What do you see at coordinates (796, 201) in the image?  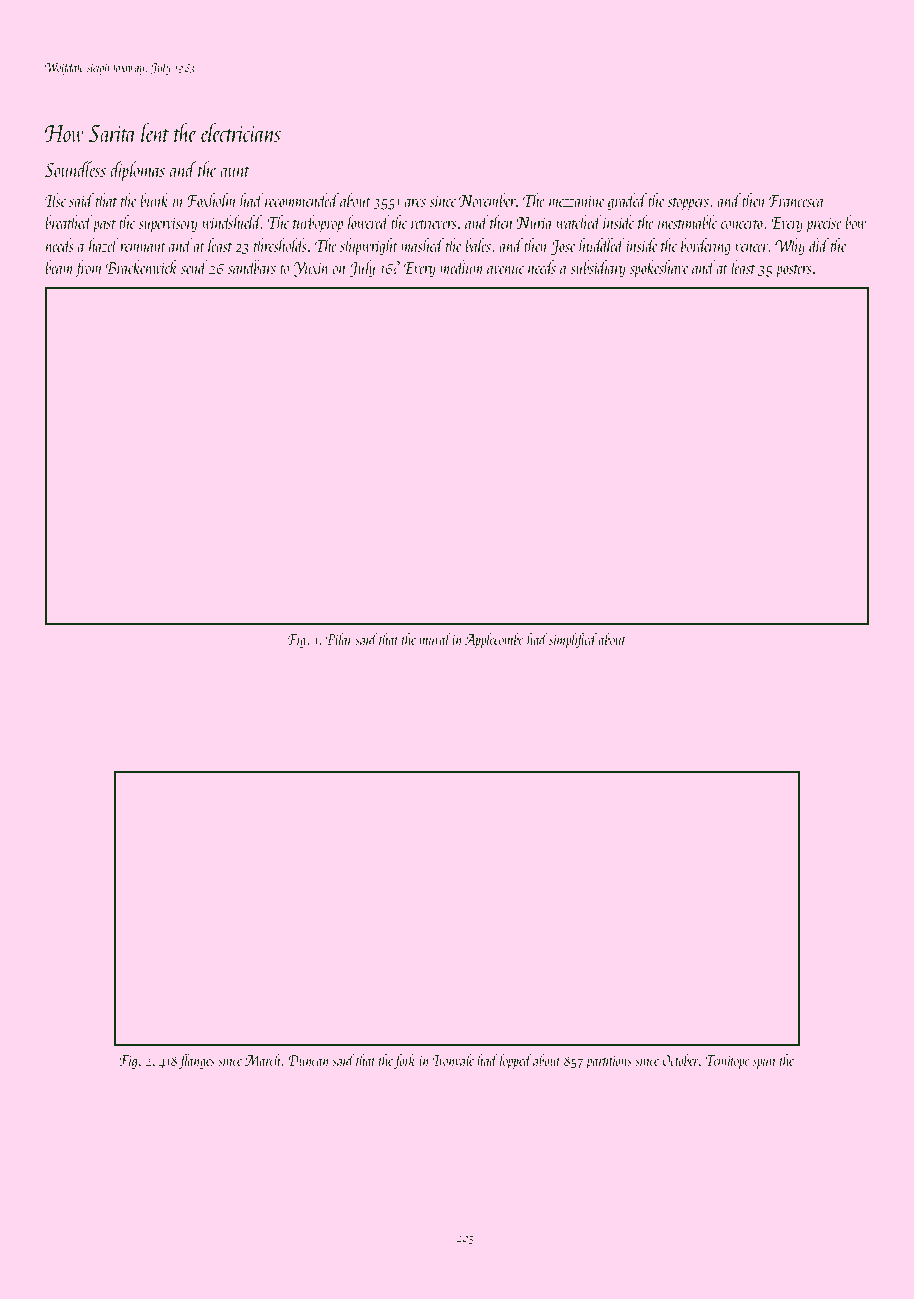 I see `Francesca` at bounding box center [796, 201].
